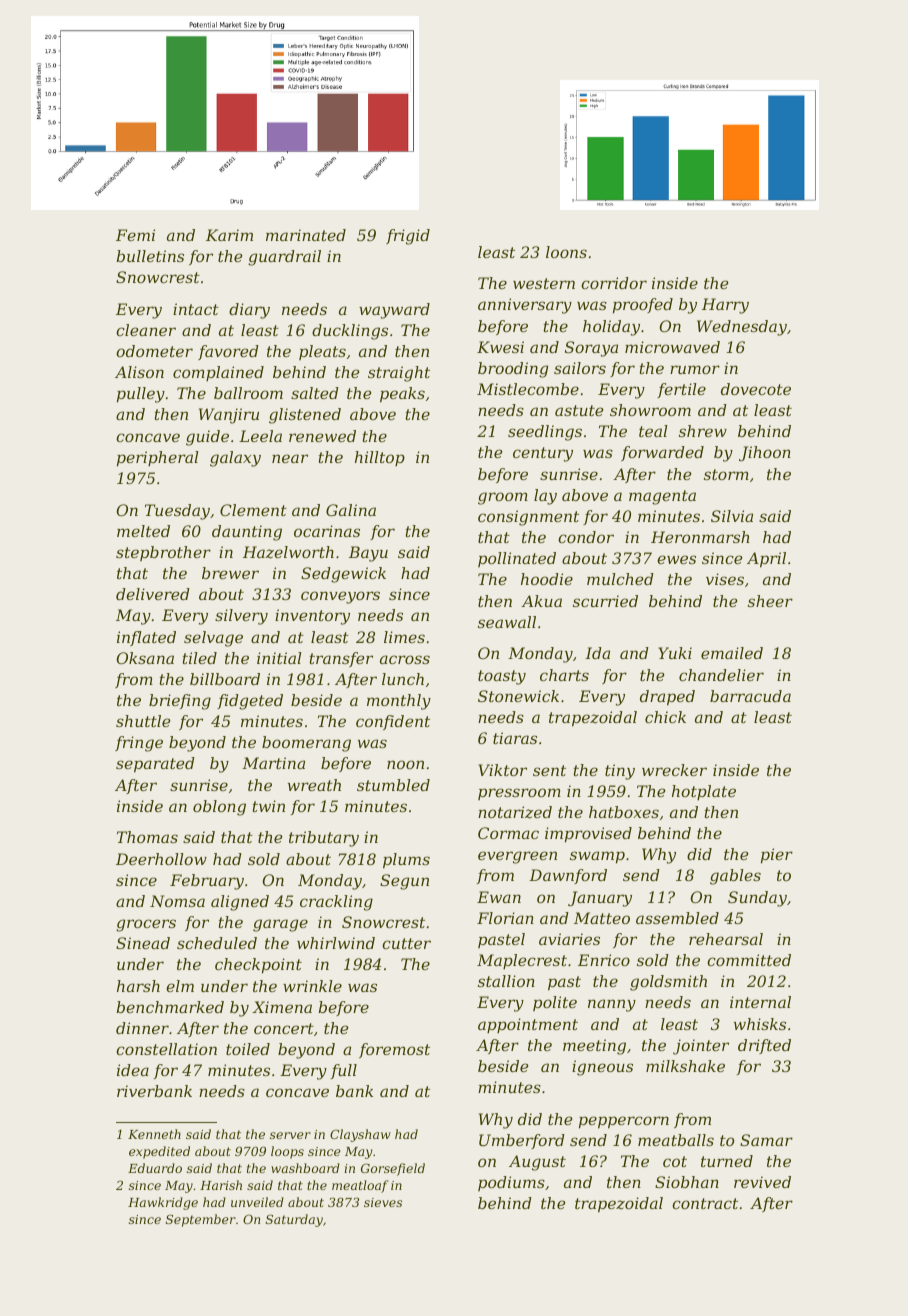 The height and width of the screenshot is (1316, 908). What do you see at coordinates (566, 252) in the screenshot?
I see `loons` at bounding box center [566, 252].
